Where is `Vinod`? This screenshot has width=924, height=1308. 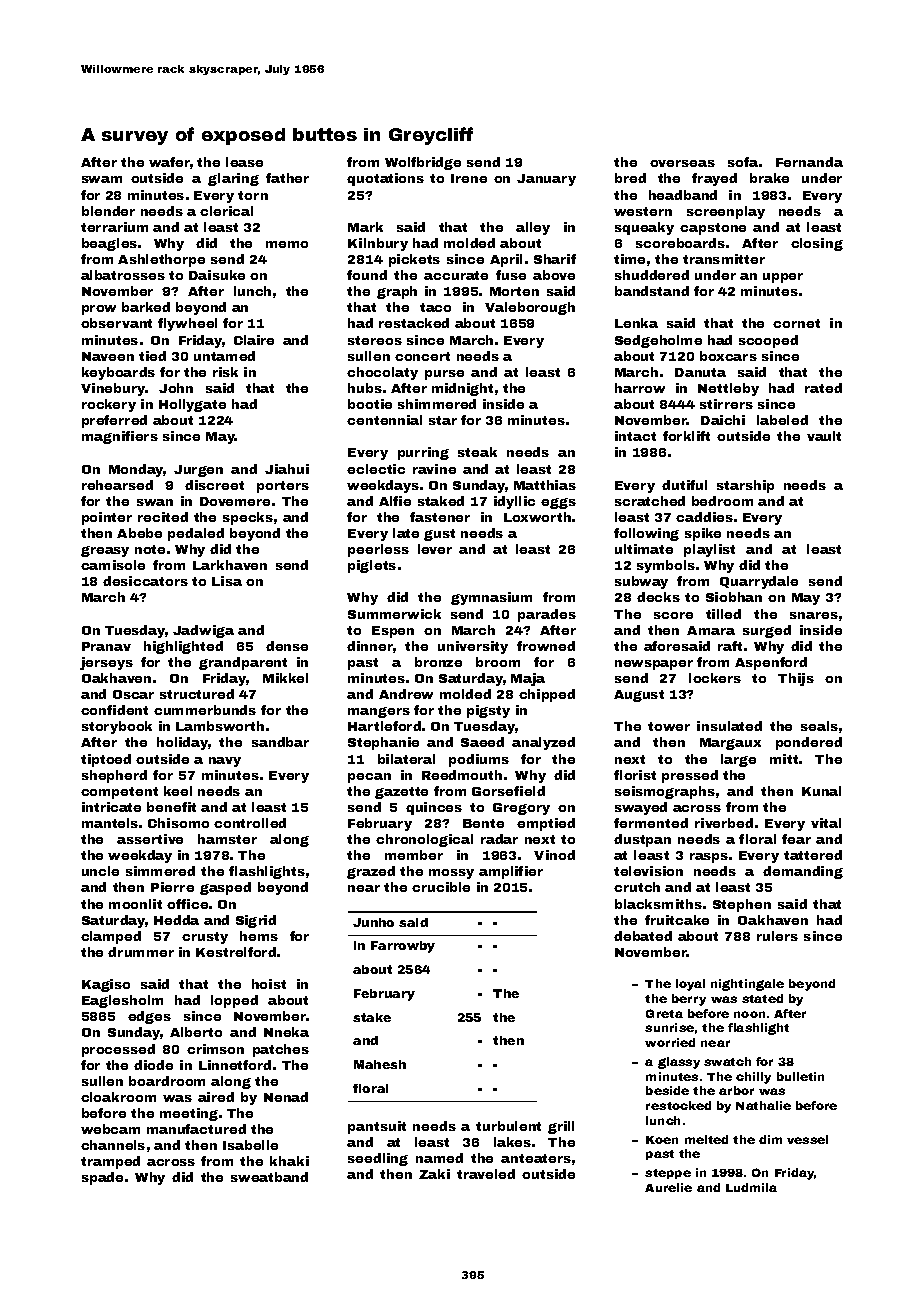 Vinod is located at coordinates (554, 855).
